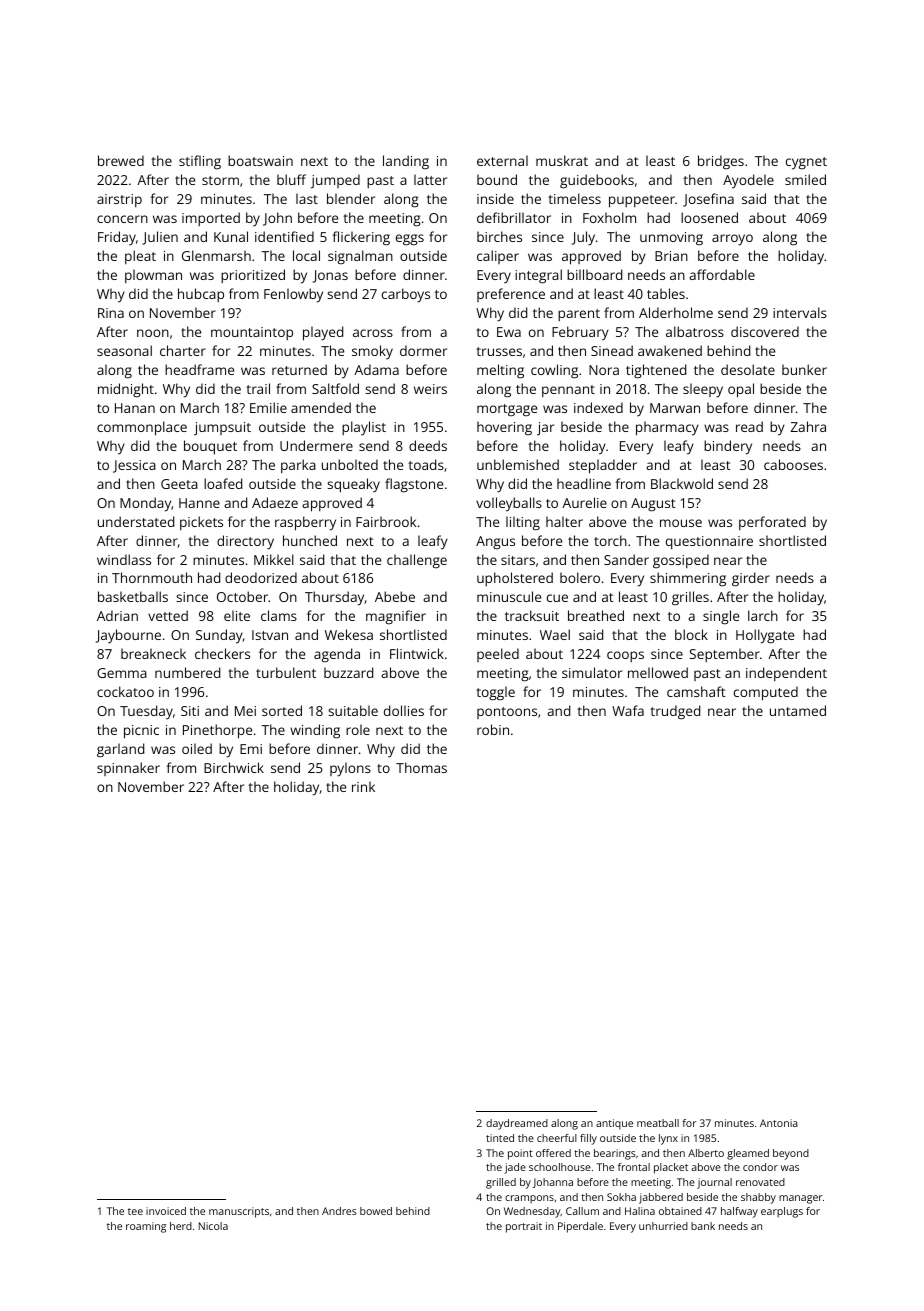  I want to click on Ewa, so click(509, 332).
